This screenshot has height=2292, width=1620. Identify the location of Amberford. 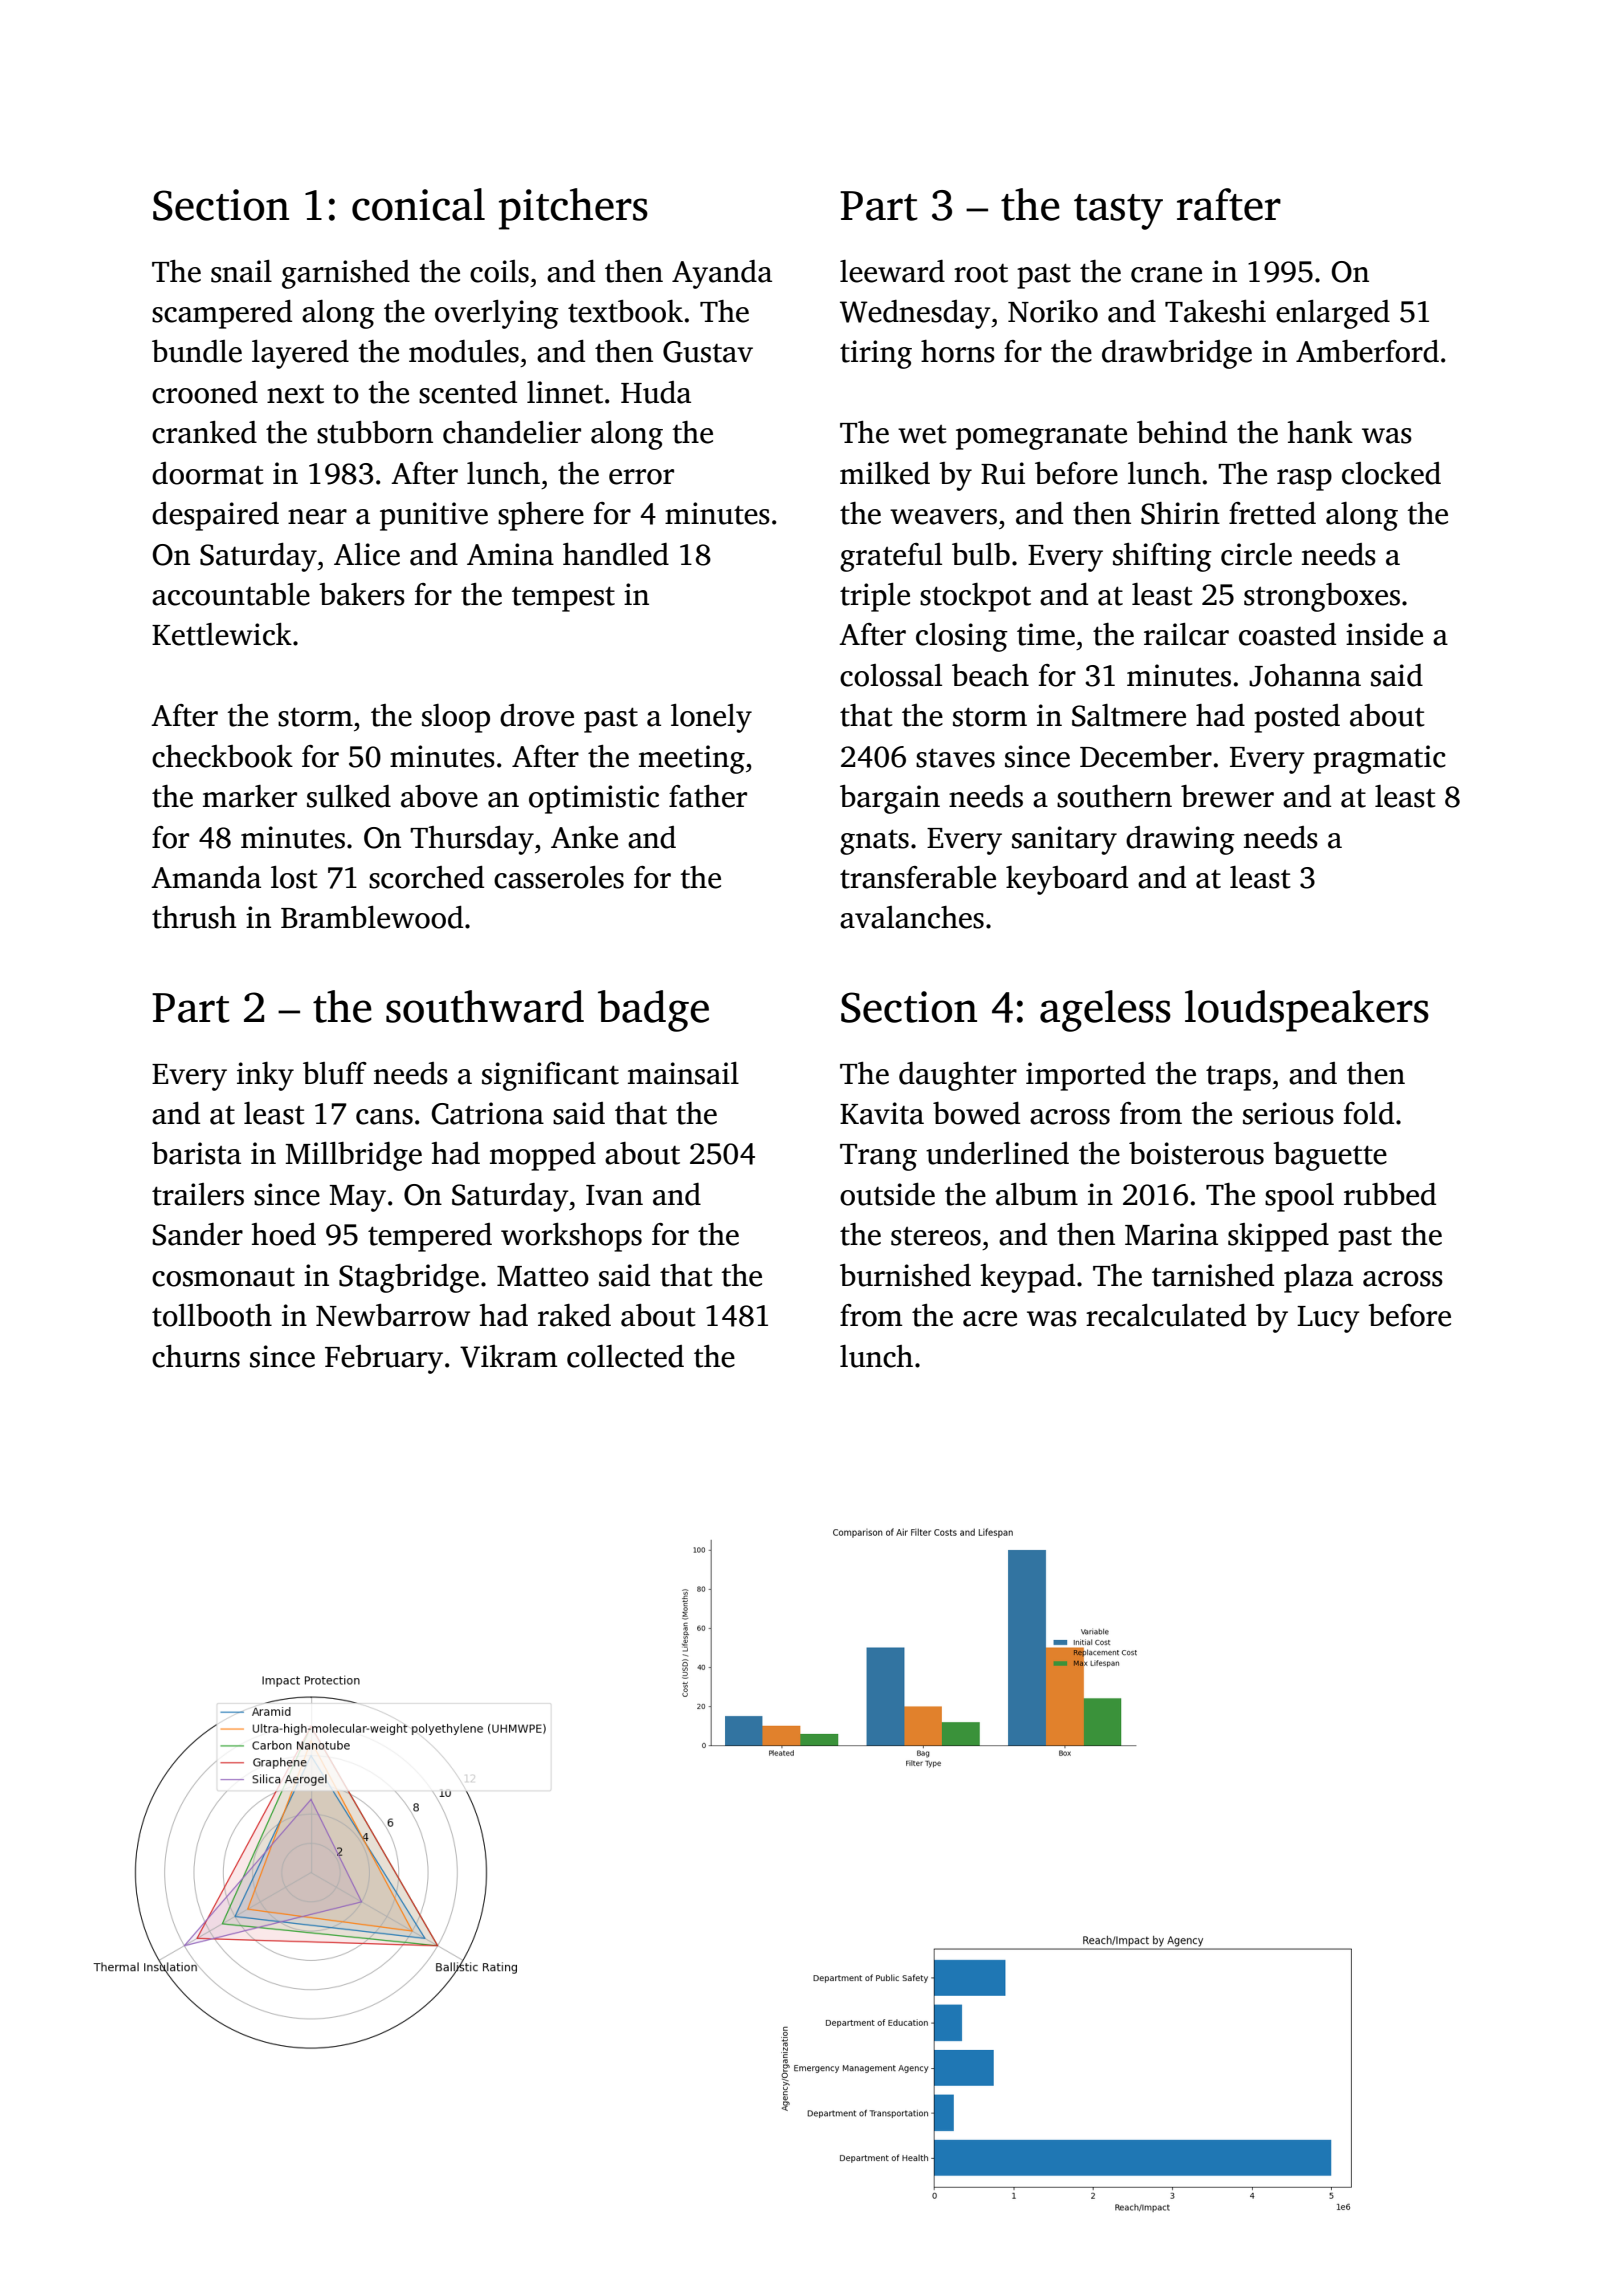
(1367, 351).
